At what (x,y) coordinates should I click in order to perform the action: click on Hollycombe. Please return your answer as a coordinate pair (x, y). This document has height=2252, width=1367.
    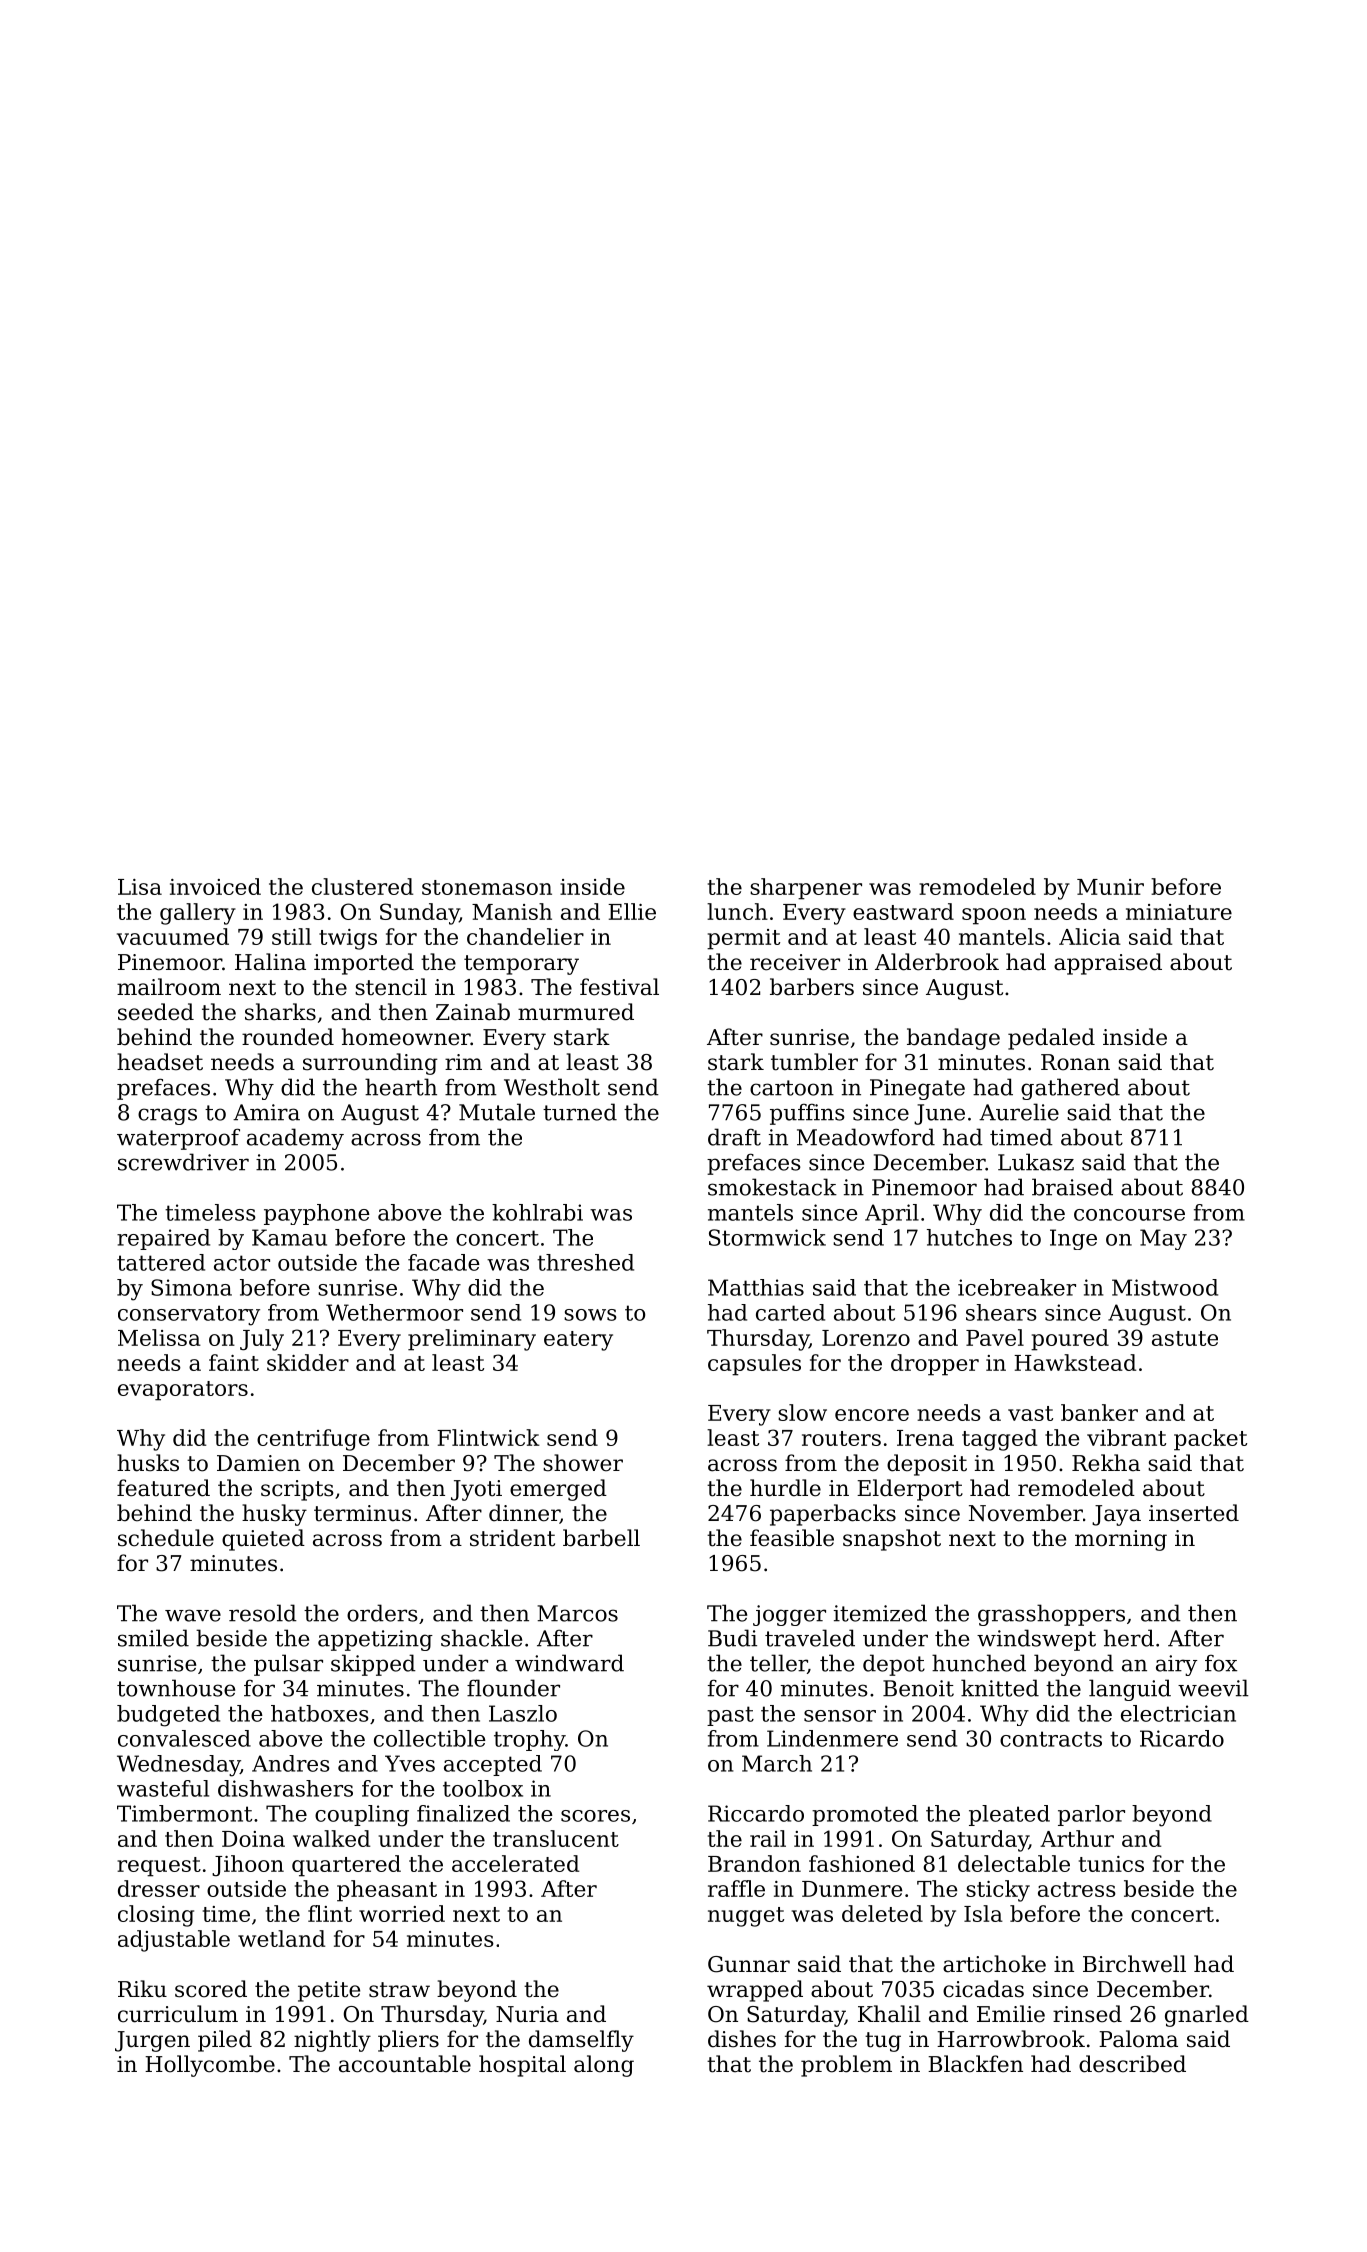
    Looking at the image, I should click on (210, 2066).
